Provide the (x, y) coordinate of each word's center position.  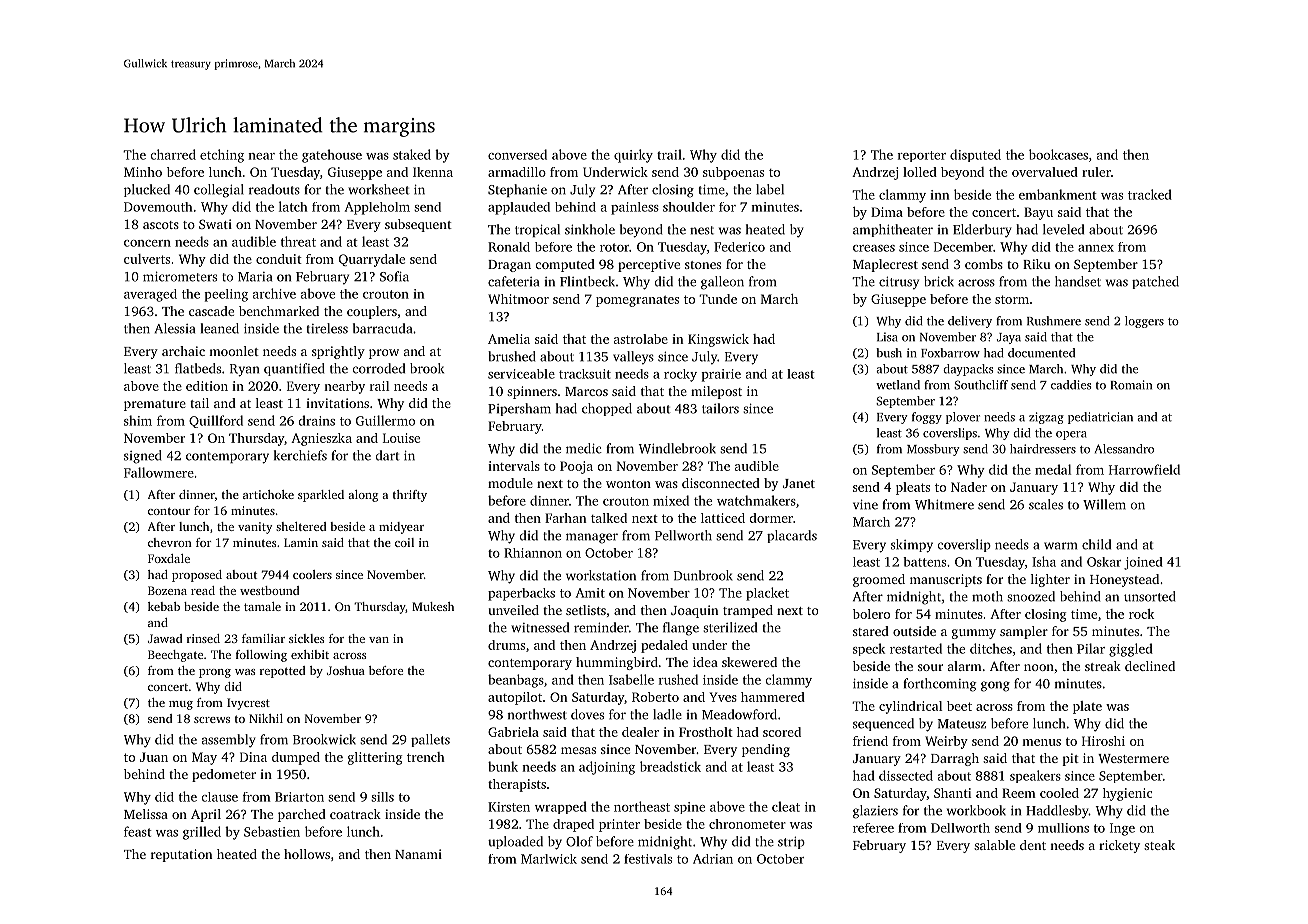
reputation (181, 855)
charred (173, 154)
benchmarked (279, 311)
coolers (312, 574)
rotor (614, 247)
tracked (1150, 194)
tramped (748, 611)
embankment (1058, 194)
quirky (633, 156)
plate (1087, 707)
